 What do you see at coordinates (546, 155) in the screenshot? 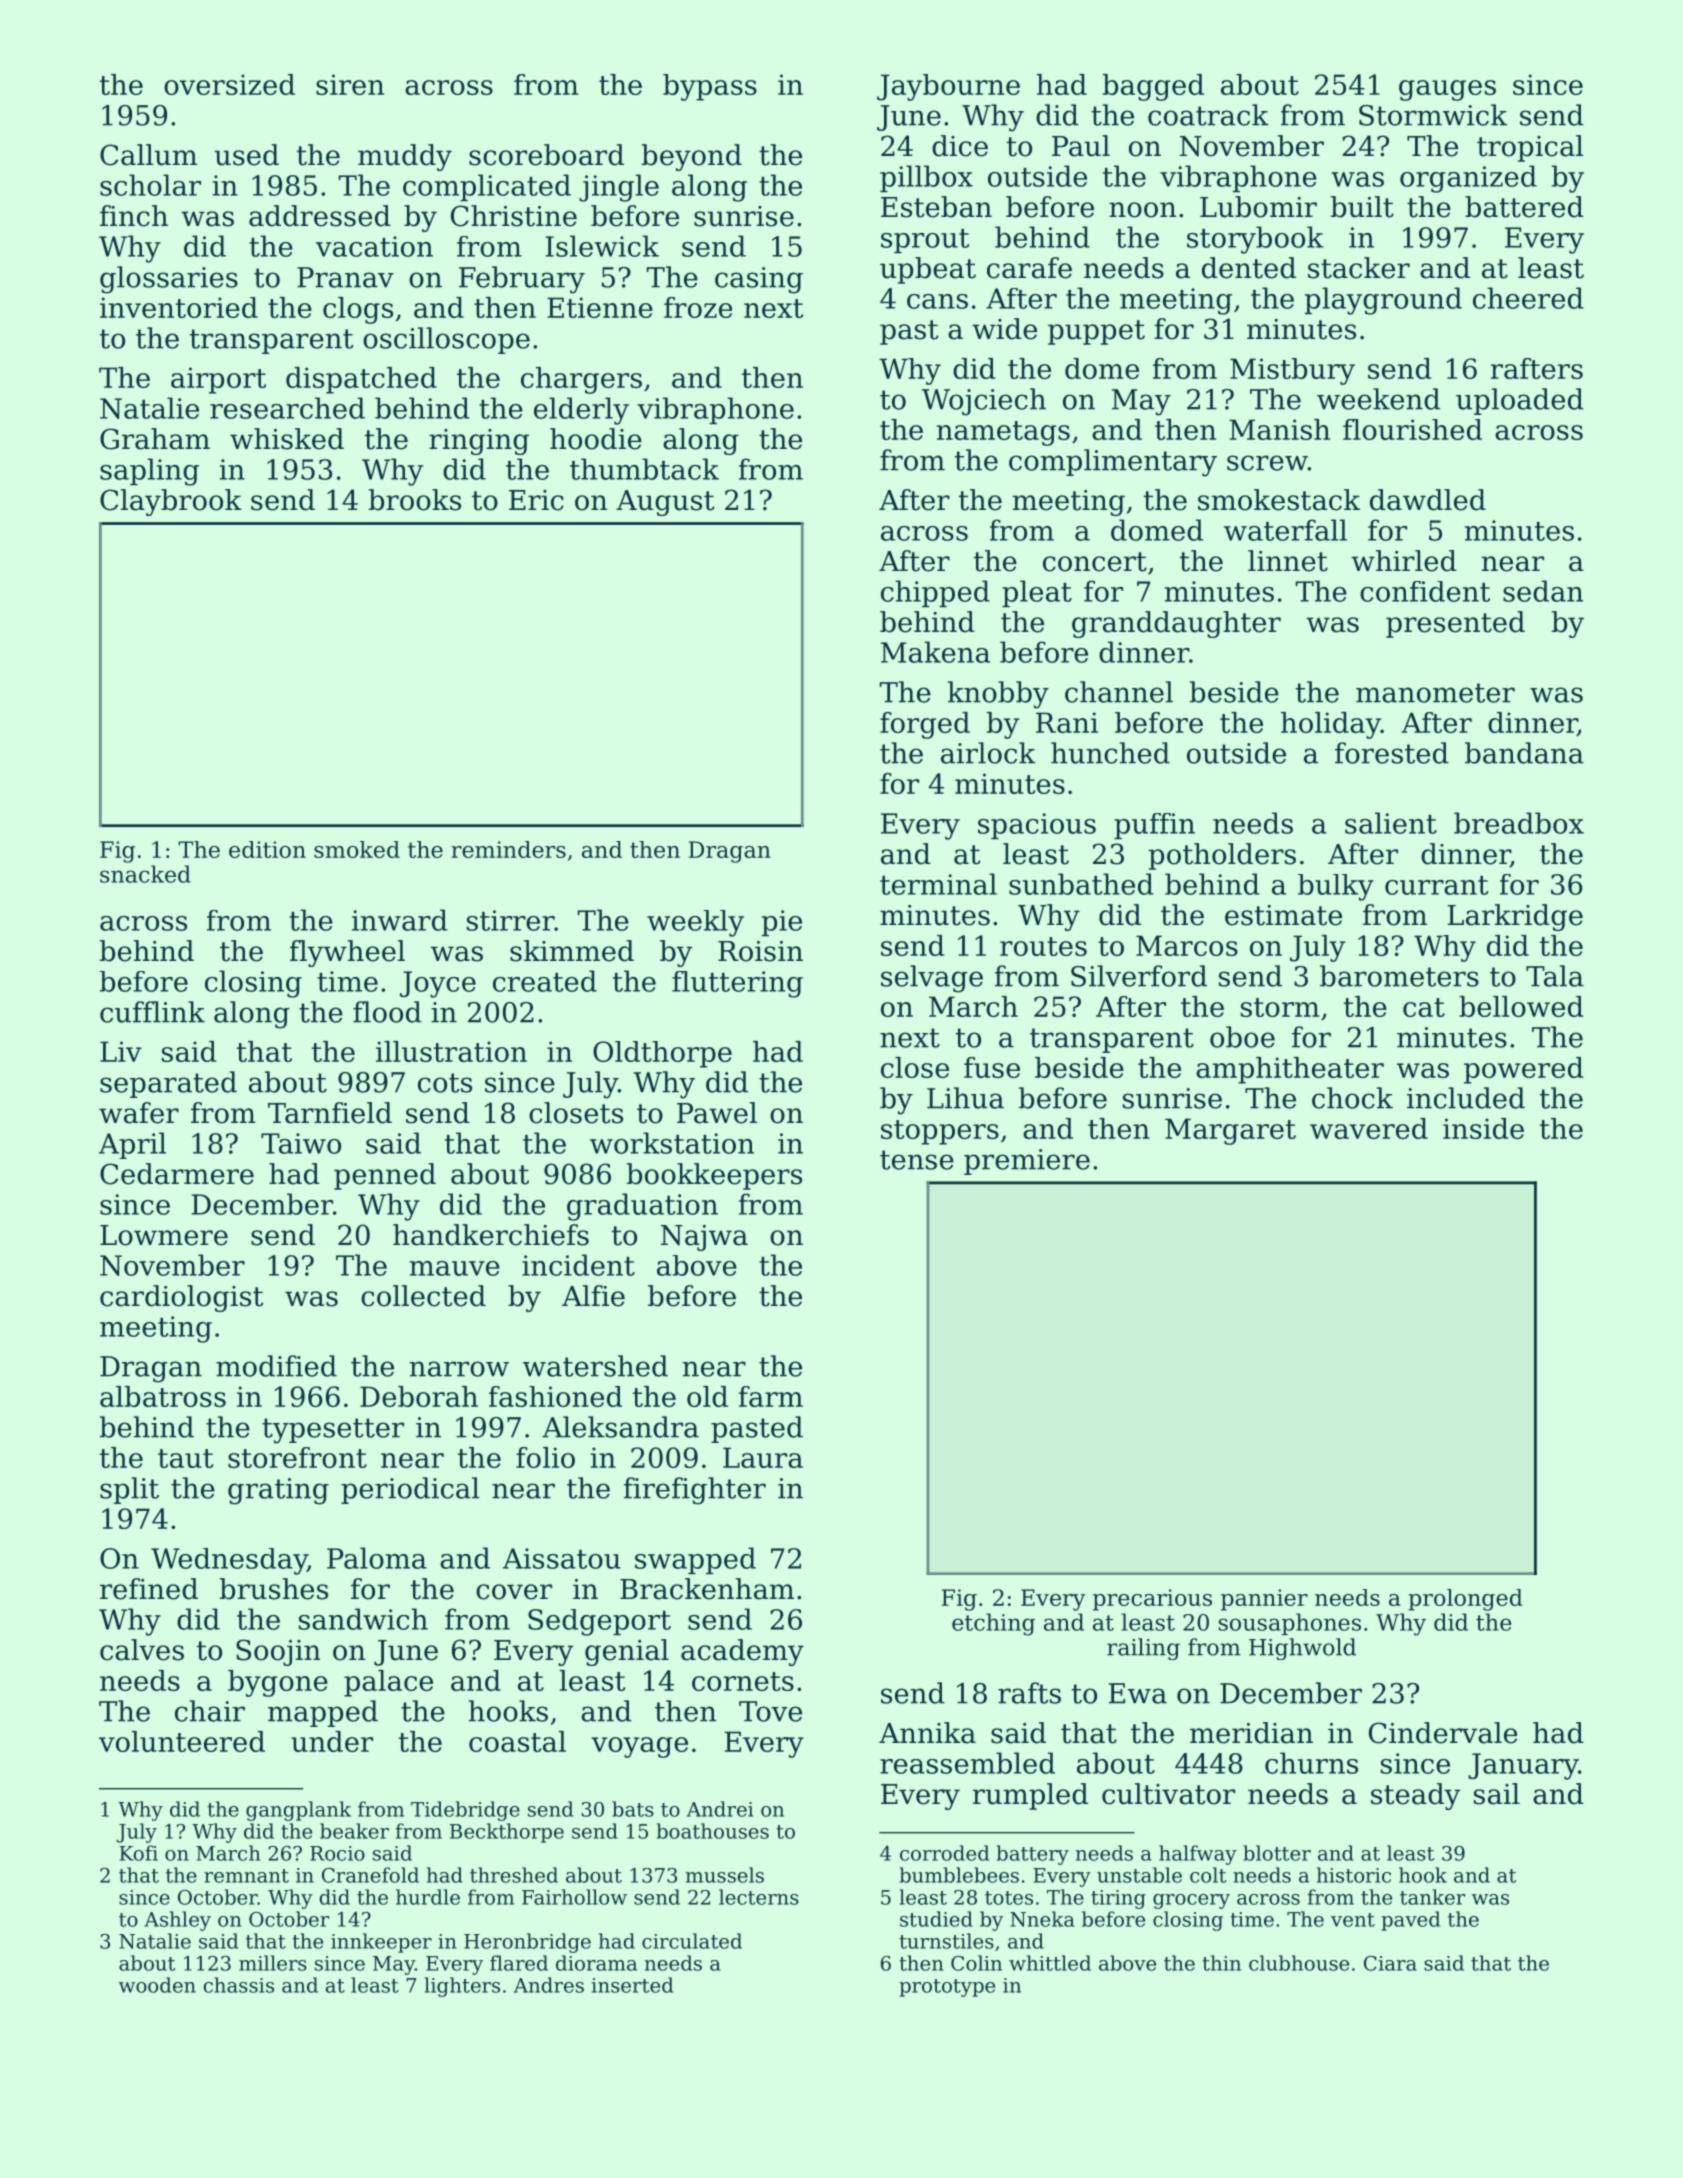
I see `scoreboard` at bounding box center [546, 155].
